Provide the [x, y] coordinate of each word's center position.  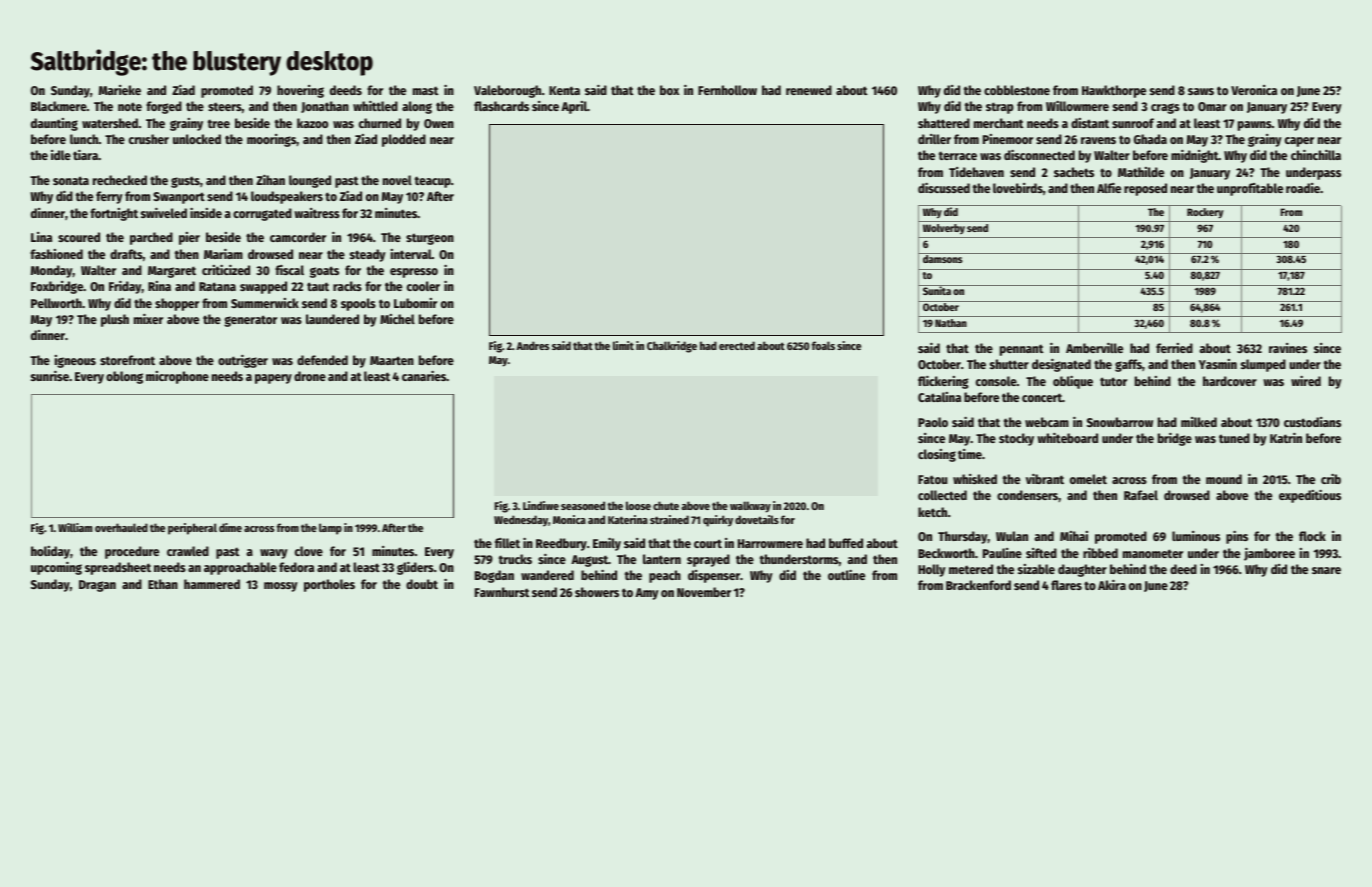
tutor [1113, 381]
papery [273, 379]
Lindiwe [541, 505]
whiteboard [1067, 437]
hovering [300, 91]
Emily [607, 544]
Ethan [163, 584]
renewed [809, 90]
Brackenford [978, 585]
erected [737, 345]
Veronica [1254, 90]
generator [250, 321]
